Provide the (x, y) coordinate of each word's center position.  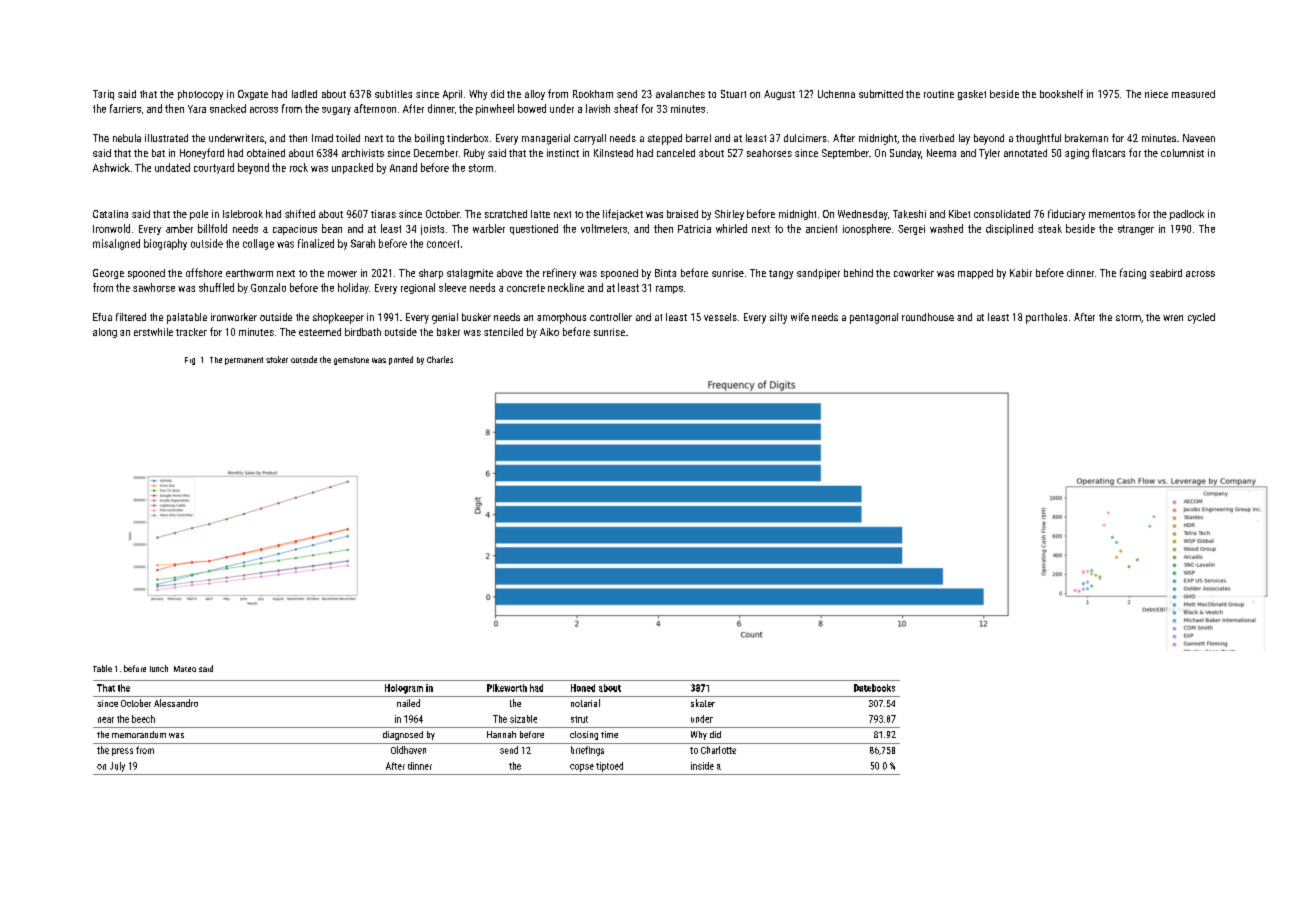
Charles (440, 359)
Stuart (733, 94)
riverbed (937, 138)
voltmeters (604, 228)
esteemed (320, 332)
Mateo (185, 669)
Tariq (103, 95)
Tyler (989, 154)
